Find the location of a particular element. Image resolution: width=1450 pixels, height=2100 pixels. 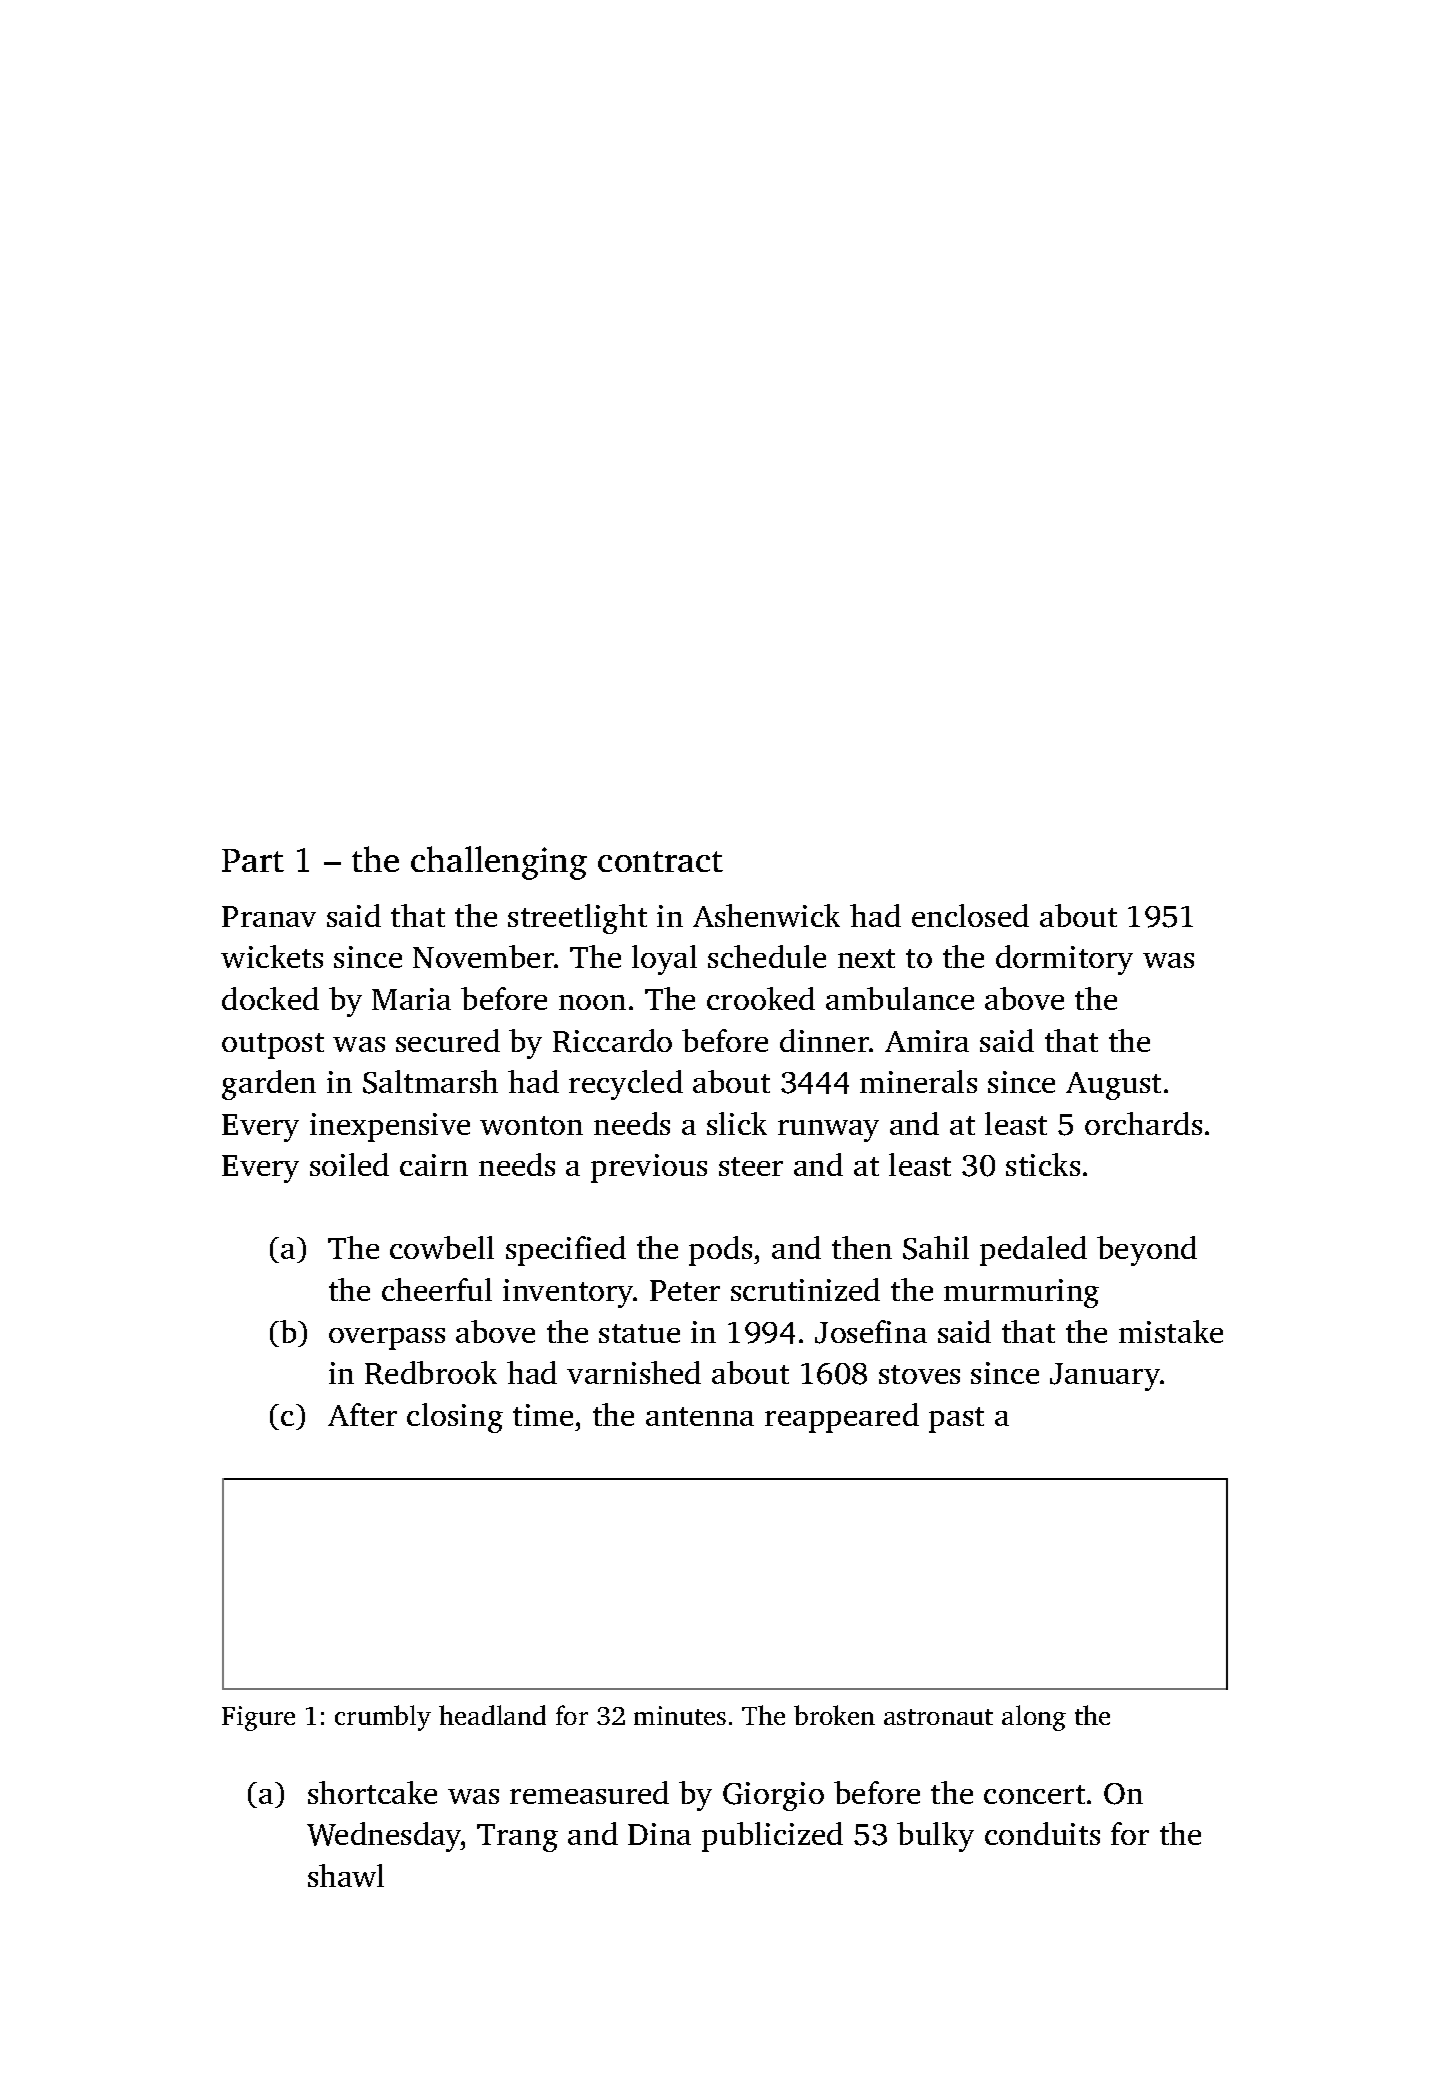

cairn is located at coordinates (434, 1165).
